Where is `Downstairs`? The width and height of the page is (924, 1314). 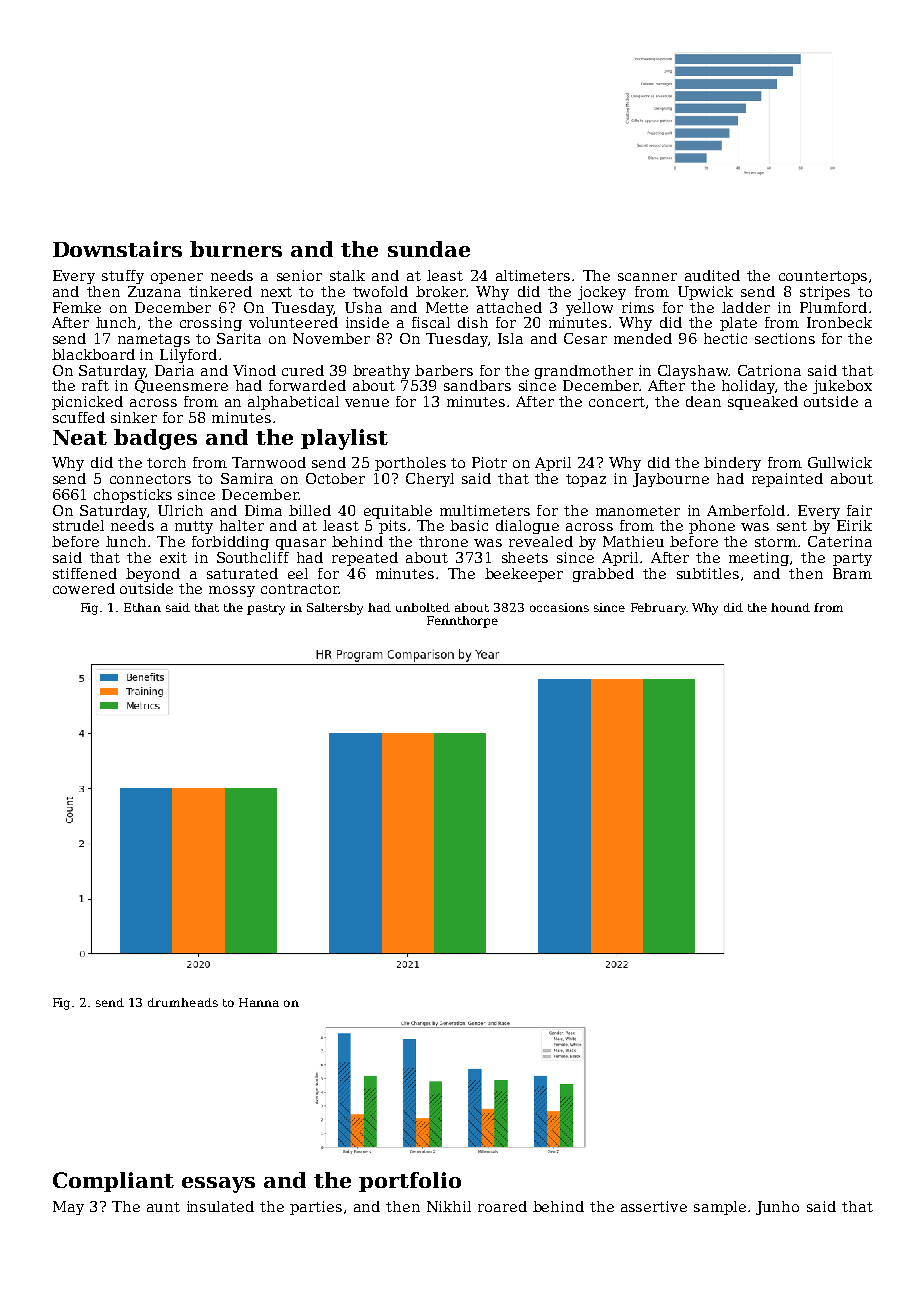
Downstairs is located at coordinates (117, 249).
